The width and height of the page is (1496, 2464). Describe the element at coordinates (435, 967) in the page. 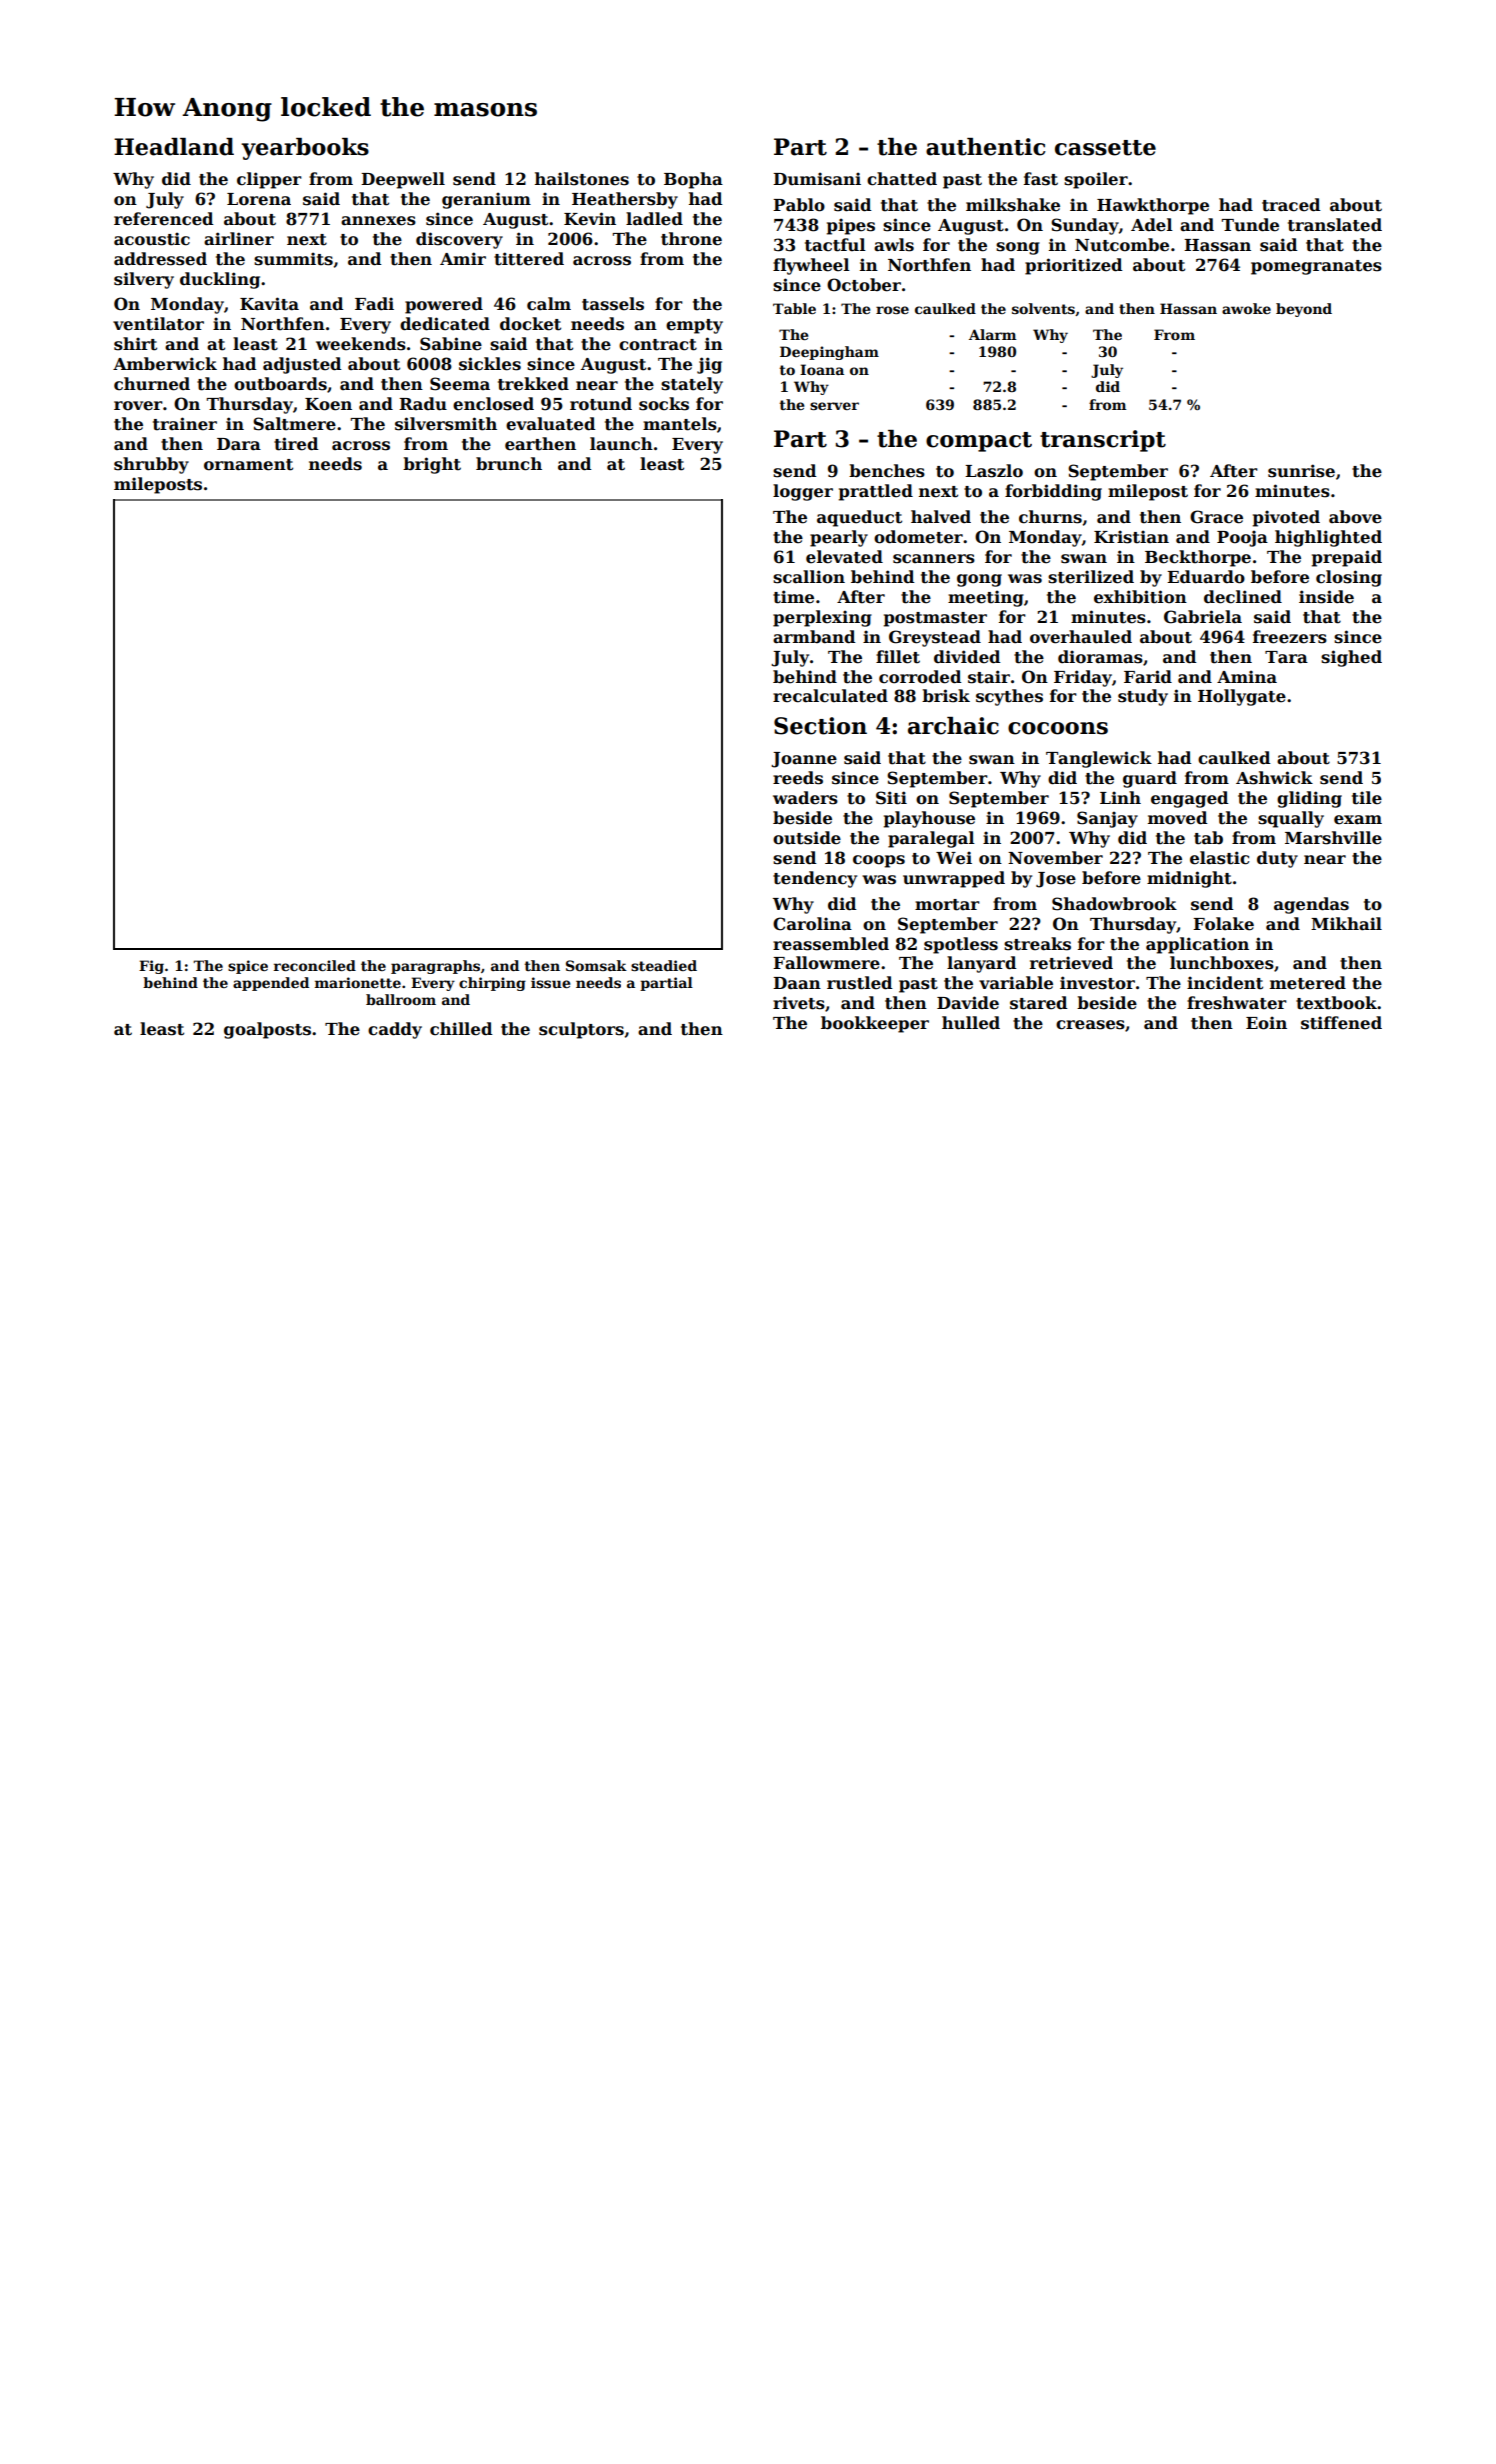

I see `paragraphs` at that location.
